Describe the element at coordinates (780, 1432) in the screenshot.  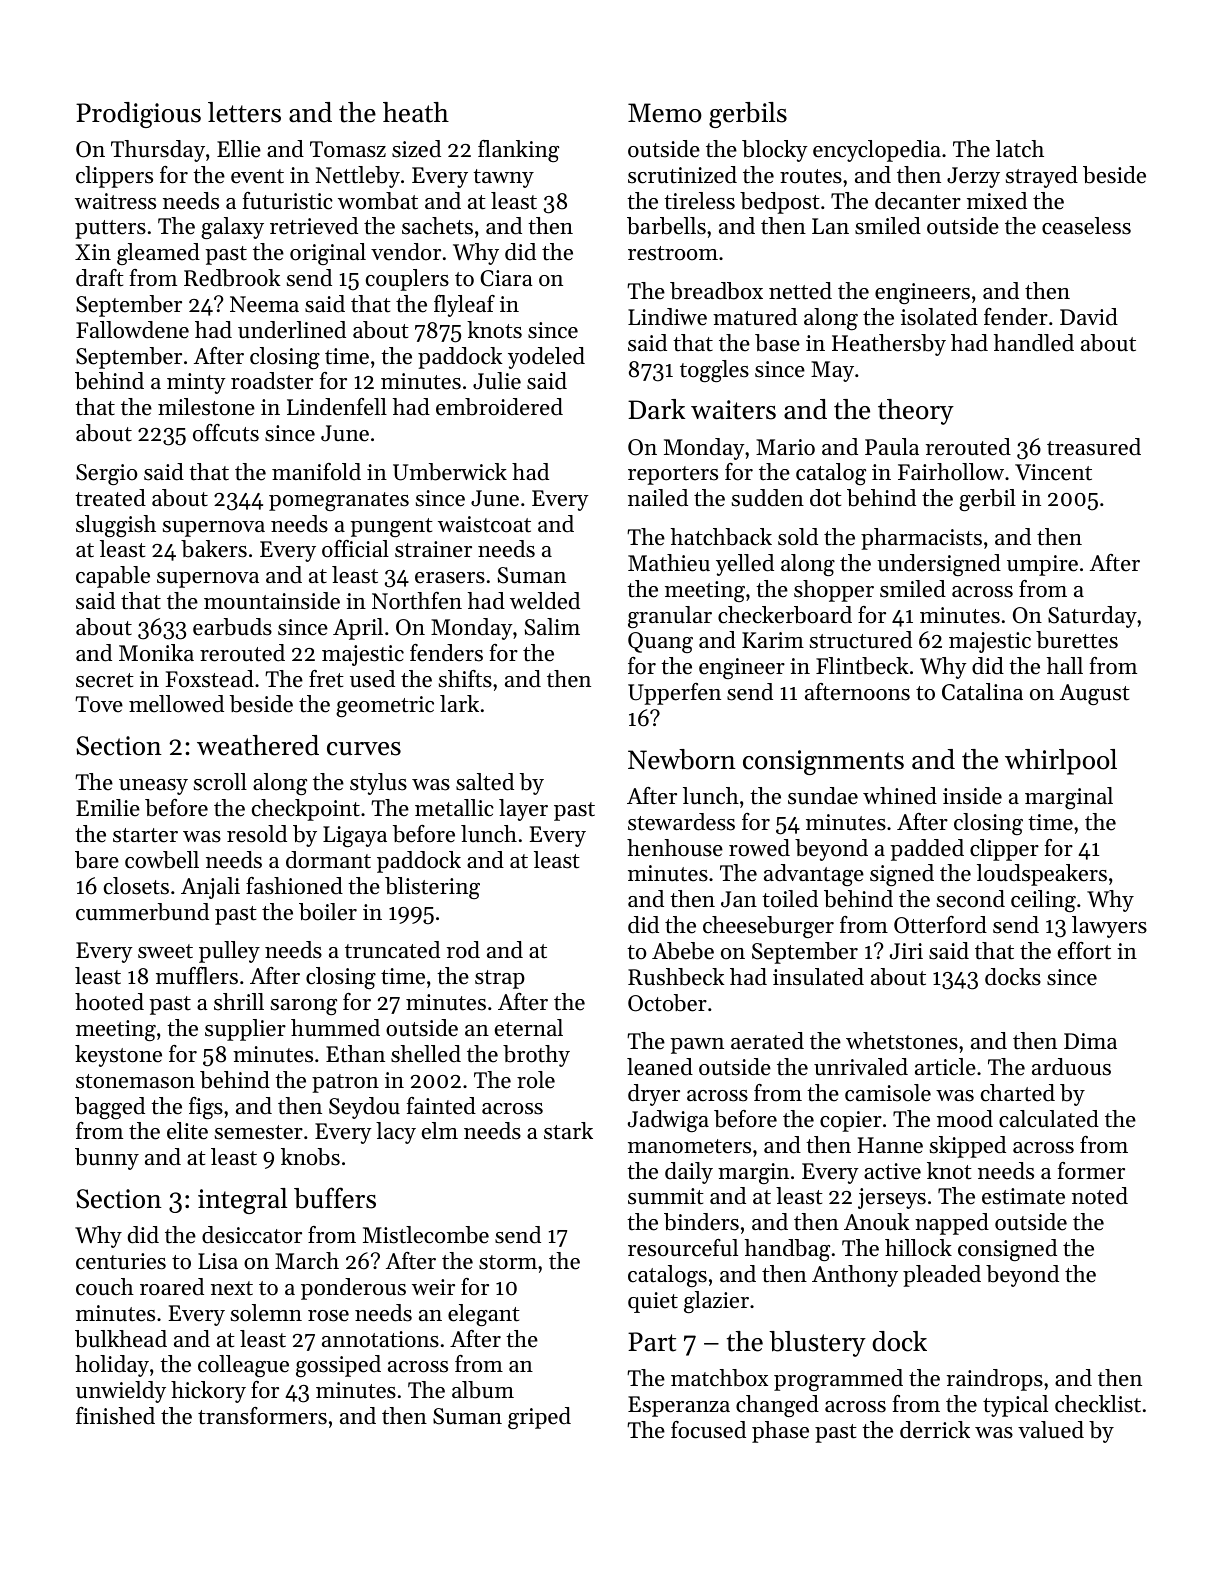
I see `phase` at that location.
